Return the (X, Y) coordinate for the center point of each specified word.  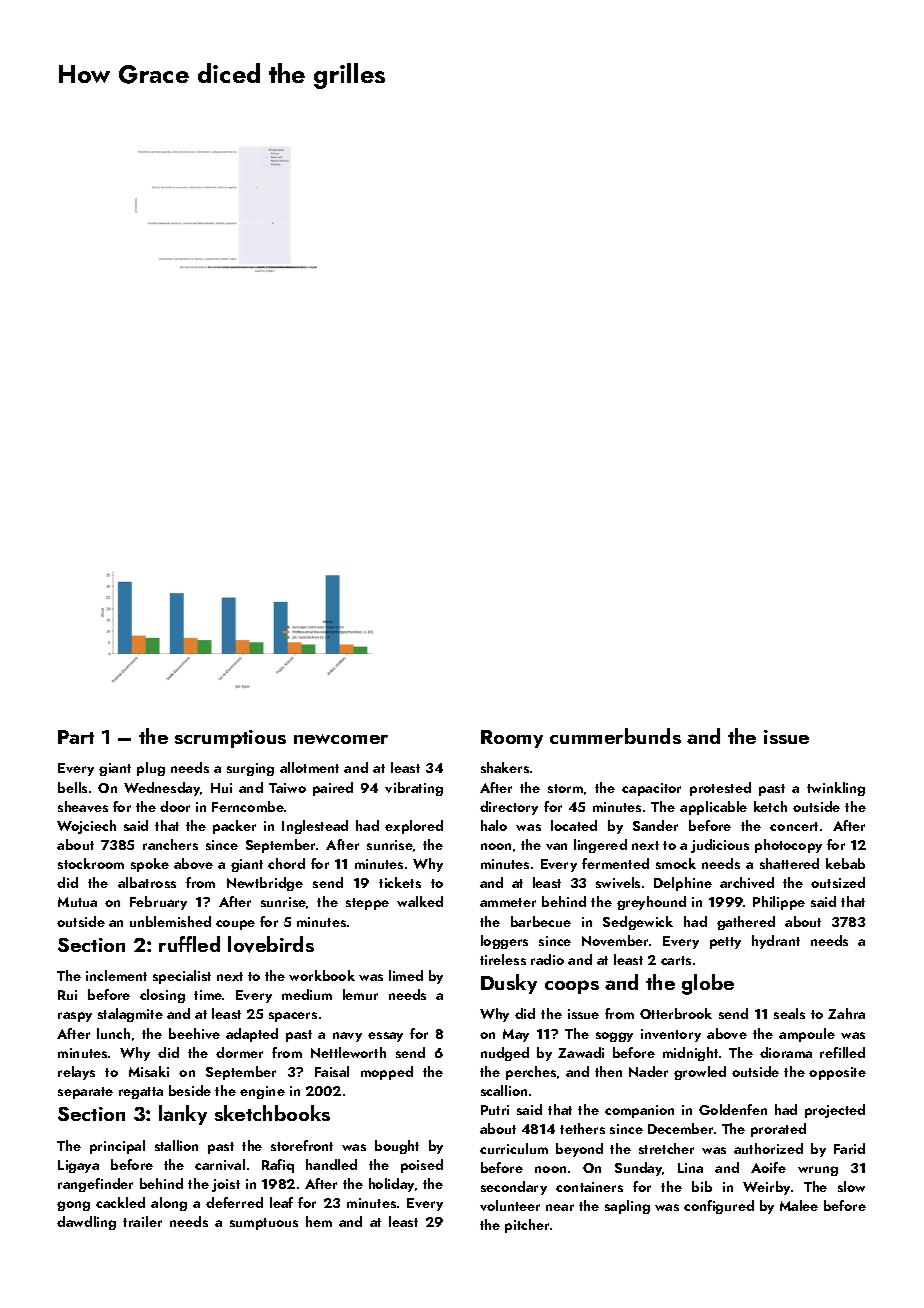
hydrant (776, 942)
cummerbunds (615, 736)
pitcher (527, 1226)
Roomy (512, 739)
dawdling (86, 1223)
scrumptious (230, 739)
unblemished (170, 921)
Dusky (509, 984)
